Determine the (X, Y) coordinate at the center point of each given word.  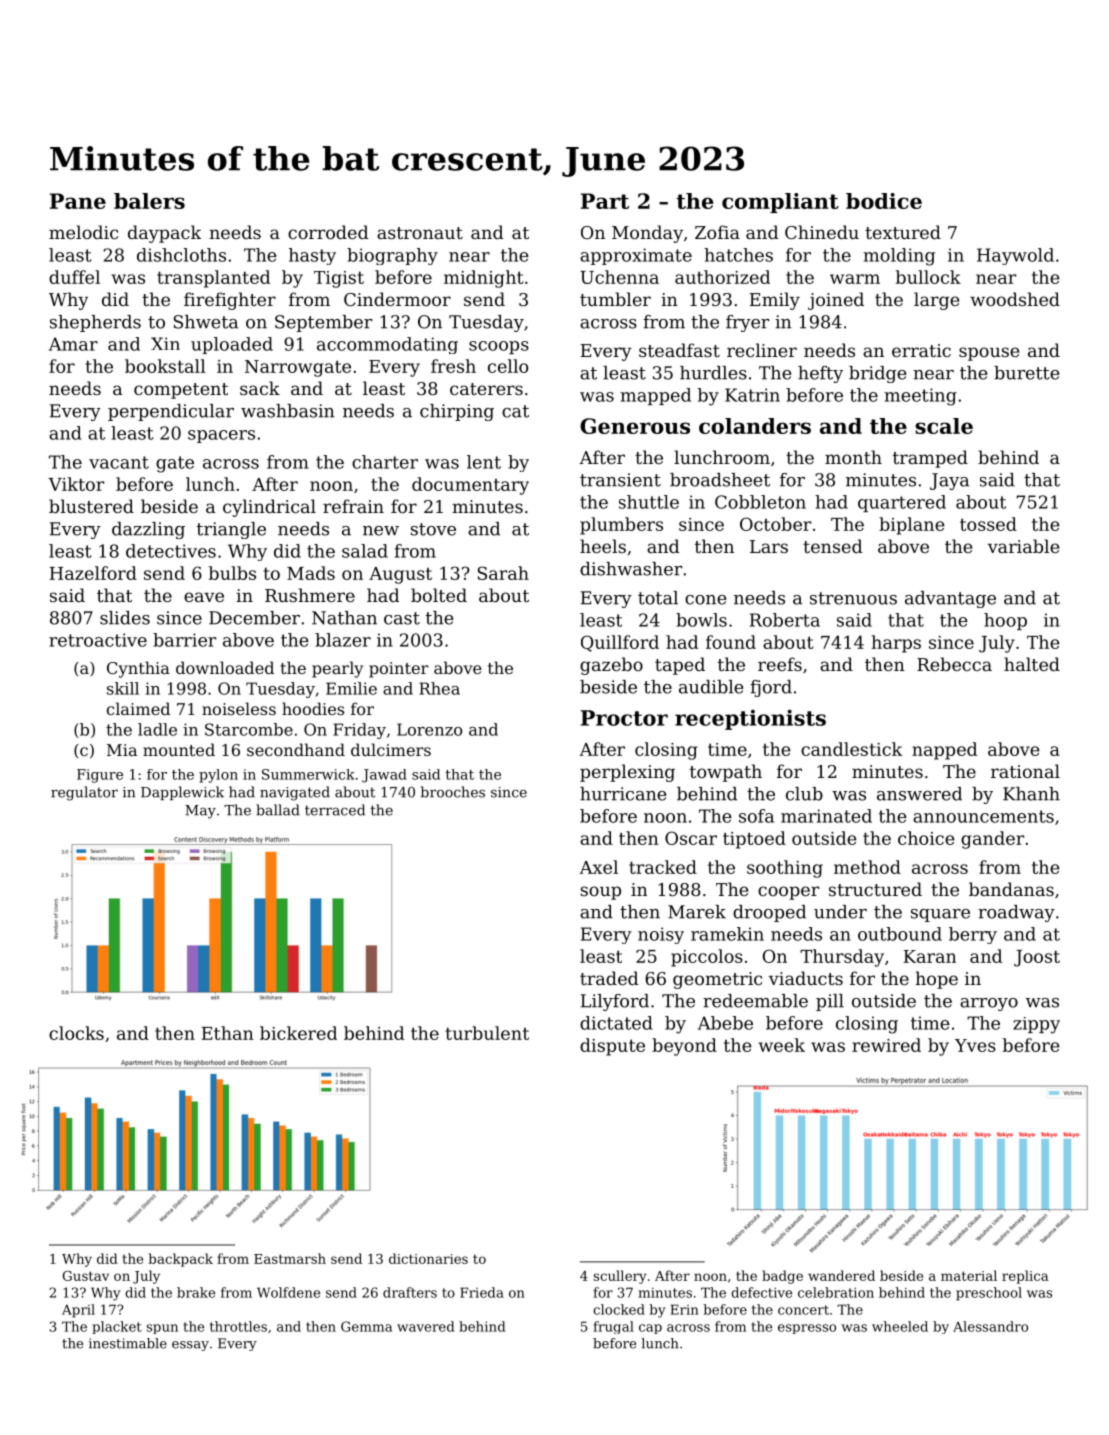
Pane (78, 201)
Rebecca (954, 664)
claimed (138, 708)
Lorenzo (429, 729)
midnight (484, 279)
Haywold (1015, 256)
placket (117, 1327)
